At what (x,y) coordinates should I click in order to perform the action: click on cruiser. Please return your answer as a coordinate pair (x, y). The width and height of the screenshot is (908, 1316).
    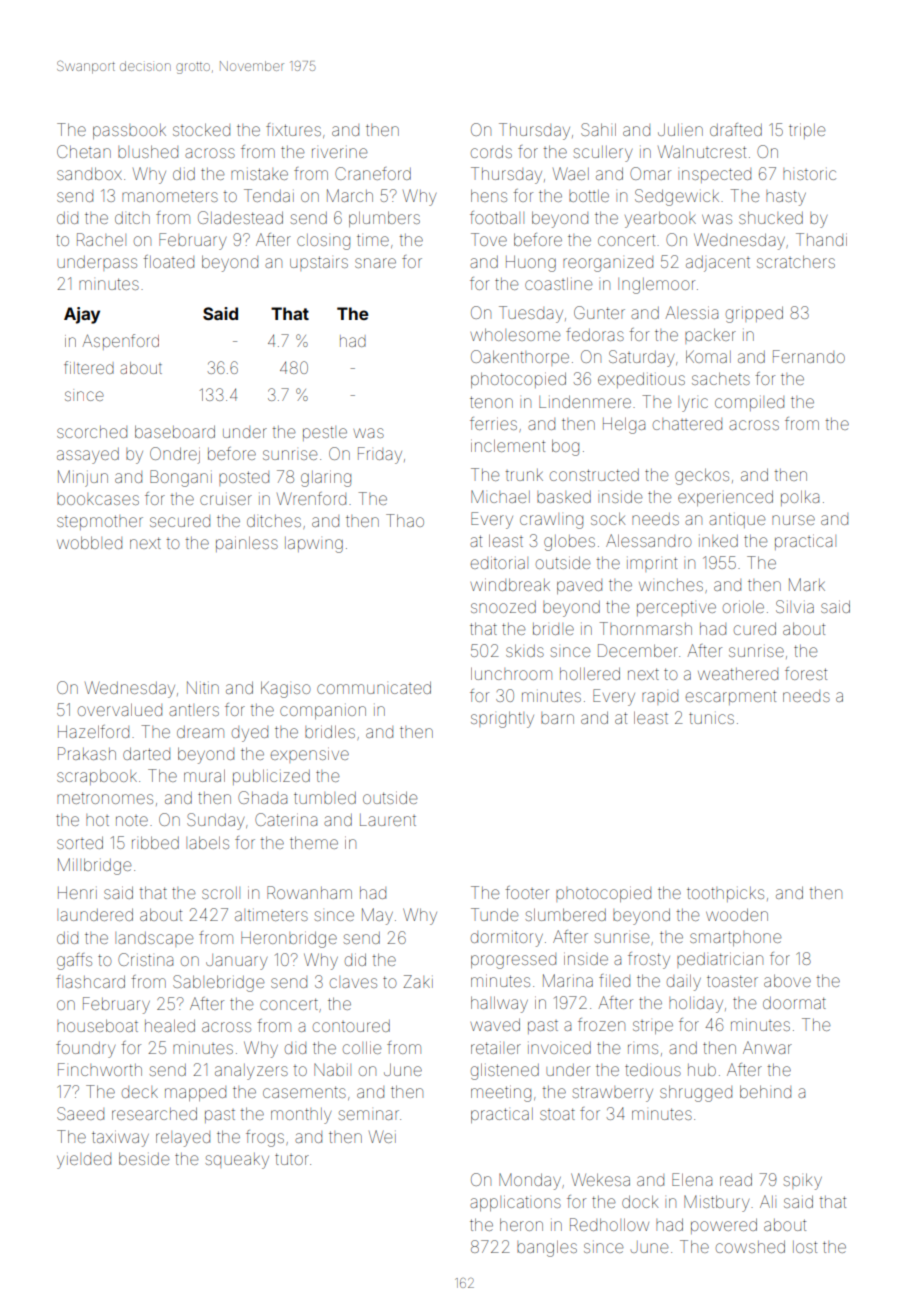
    Looking at the image, I should click on (226, 500).
